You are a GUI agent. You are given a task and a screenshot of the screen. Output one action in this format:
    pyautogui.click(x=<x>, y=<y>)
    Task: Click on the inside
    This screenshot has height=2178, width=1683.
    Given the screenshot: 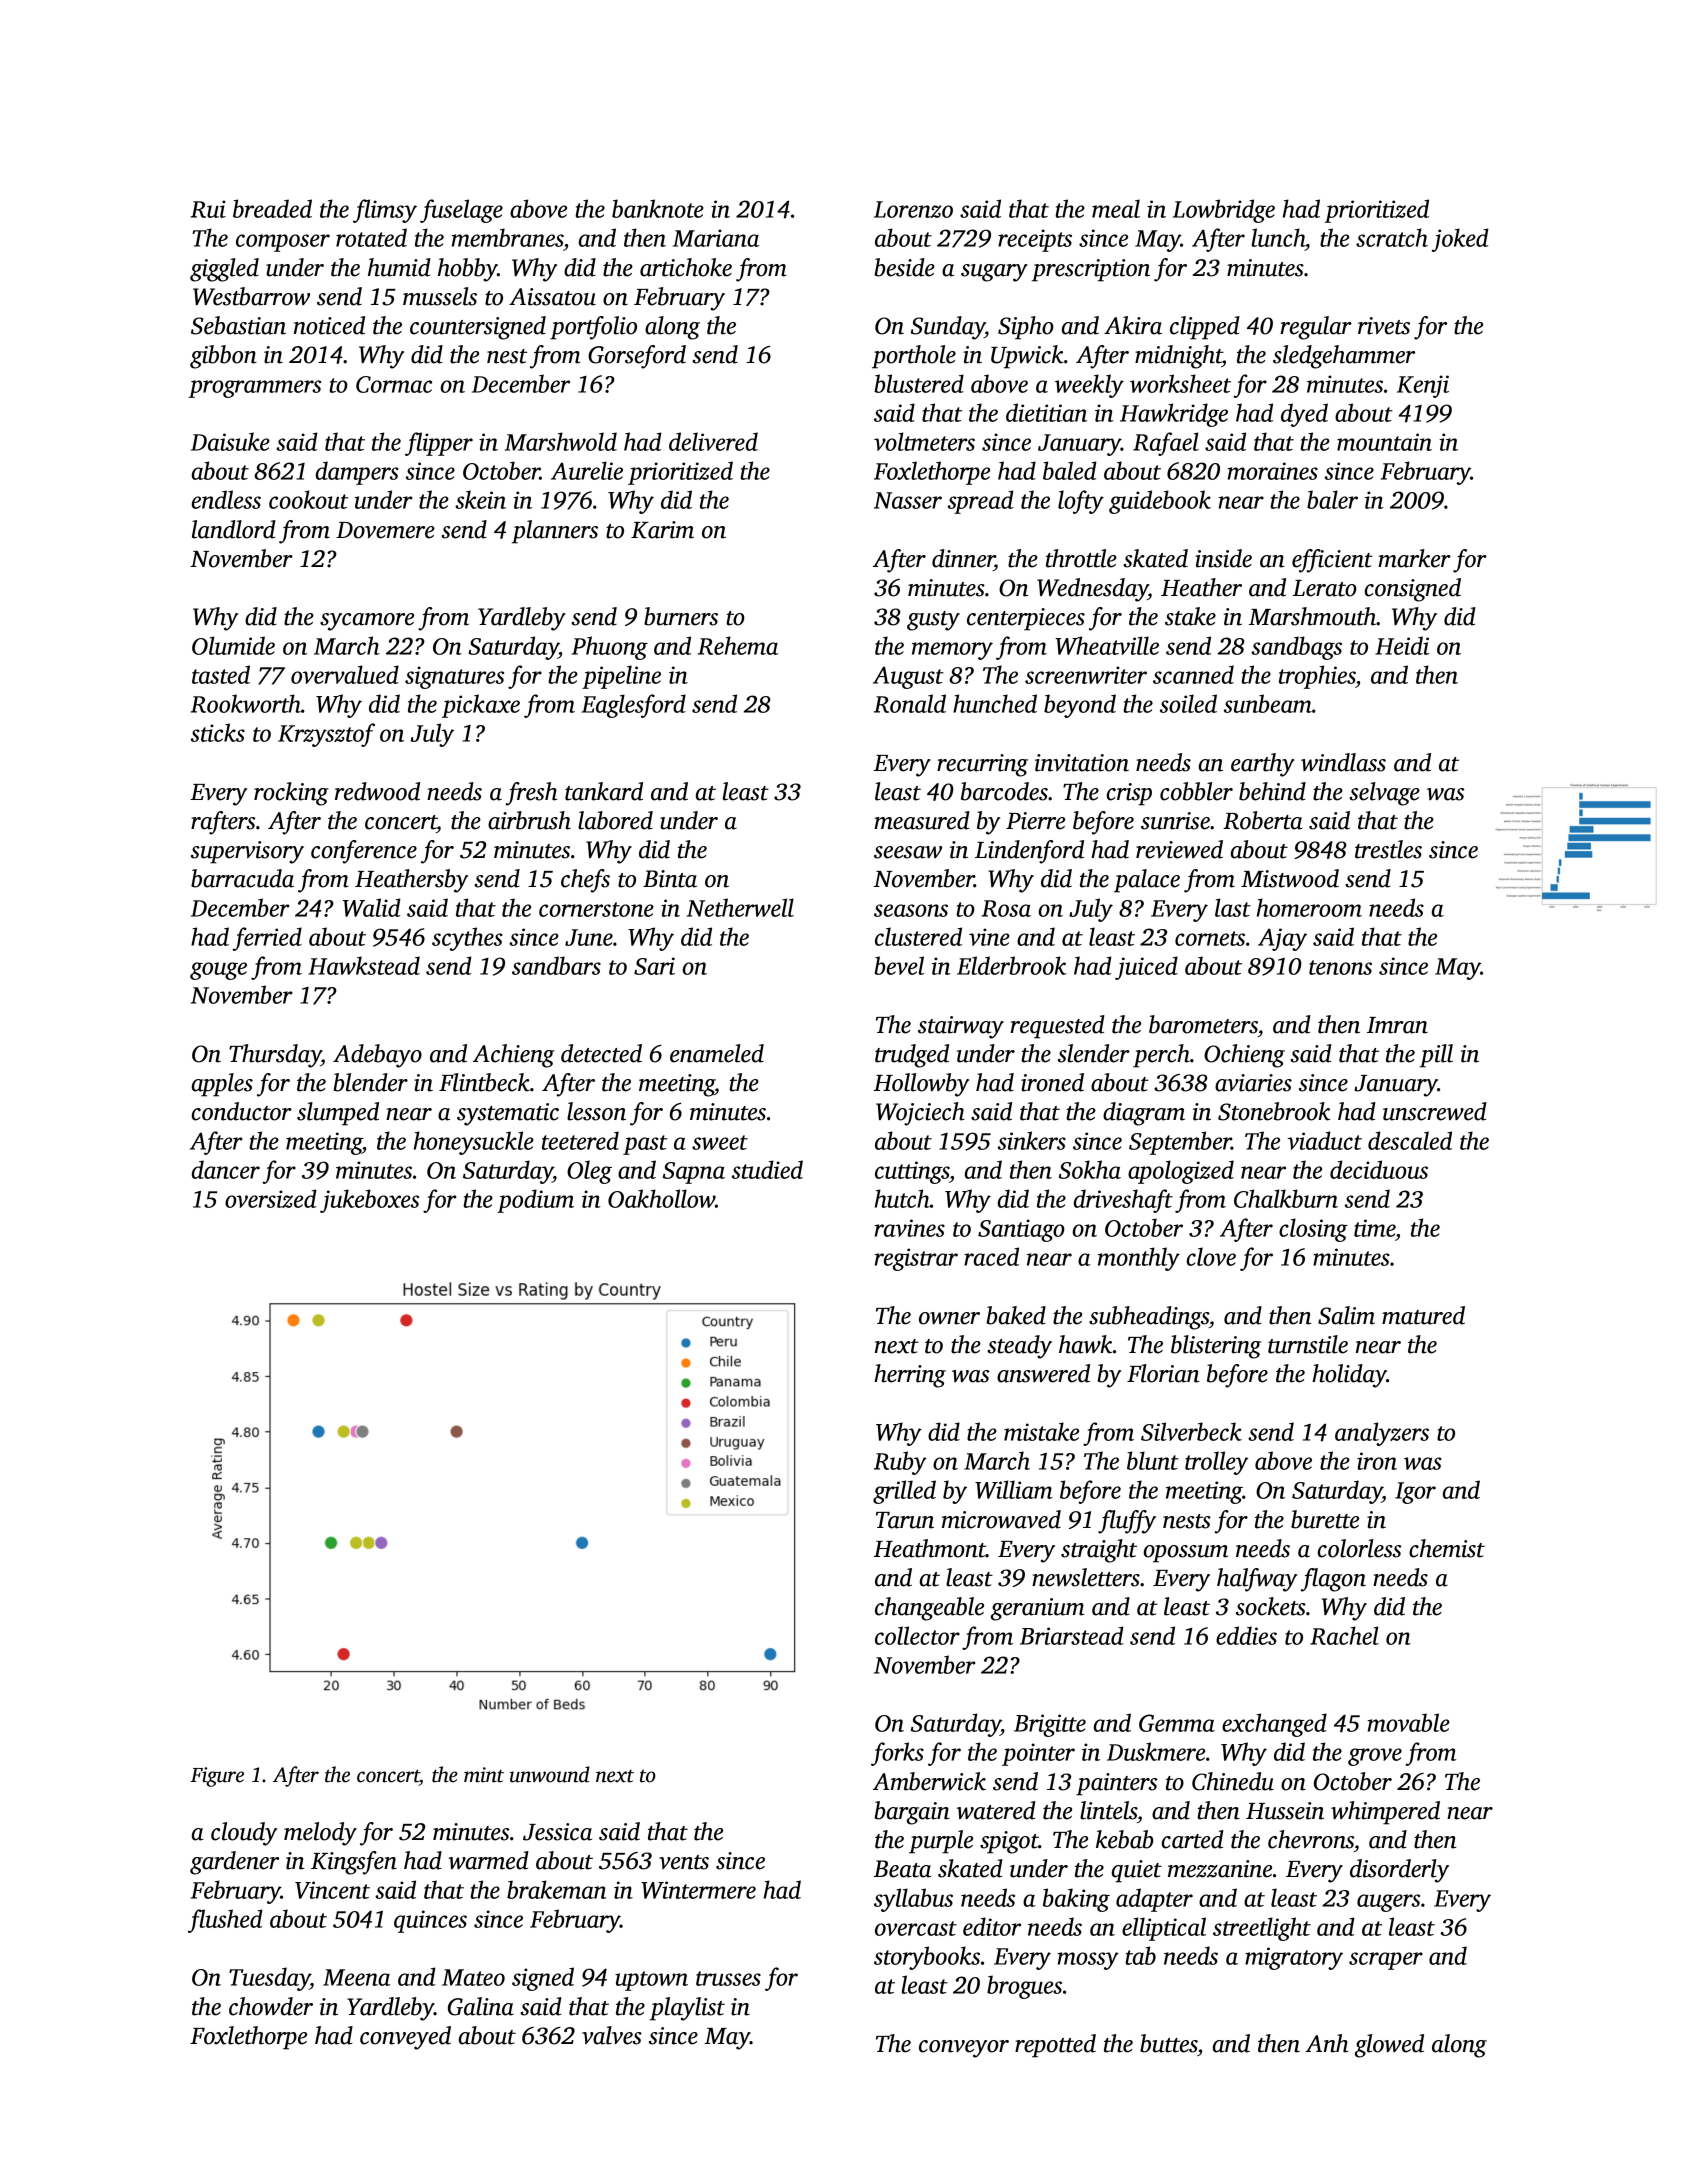 What is the action you would take?
    pyautogui.click(x=1223, y=558)
